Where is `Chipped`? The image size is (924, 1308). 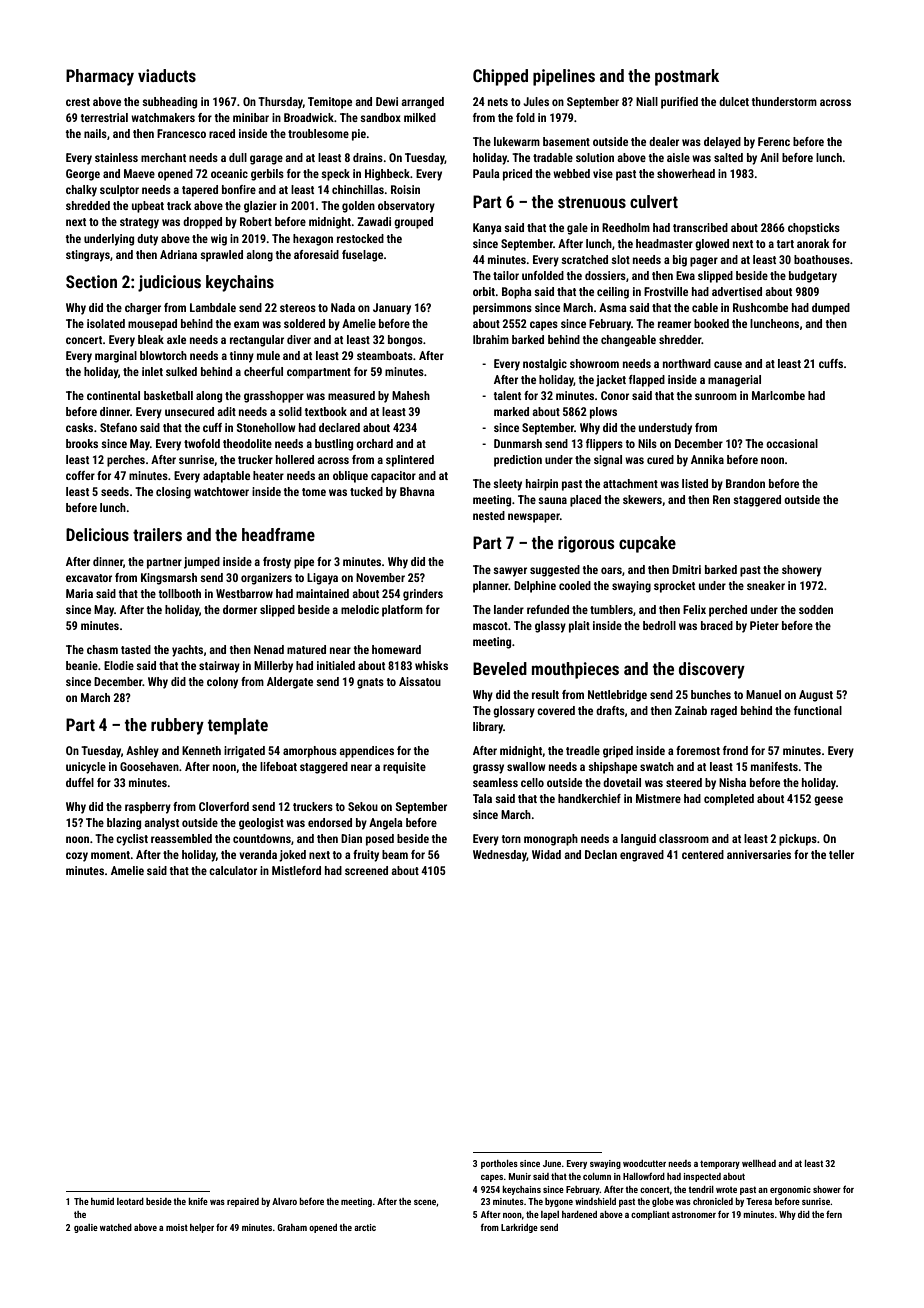 Chipped is located at coordinates (500, 77).
